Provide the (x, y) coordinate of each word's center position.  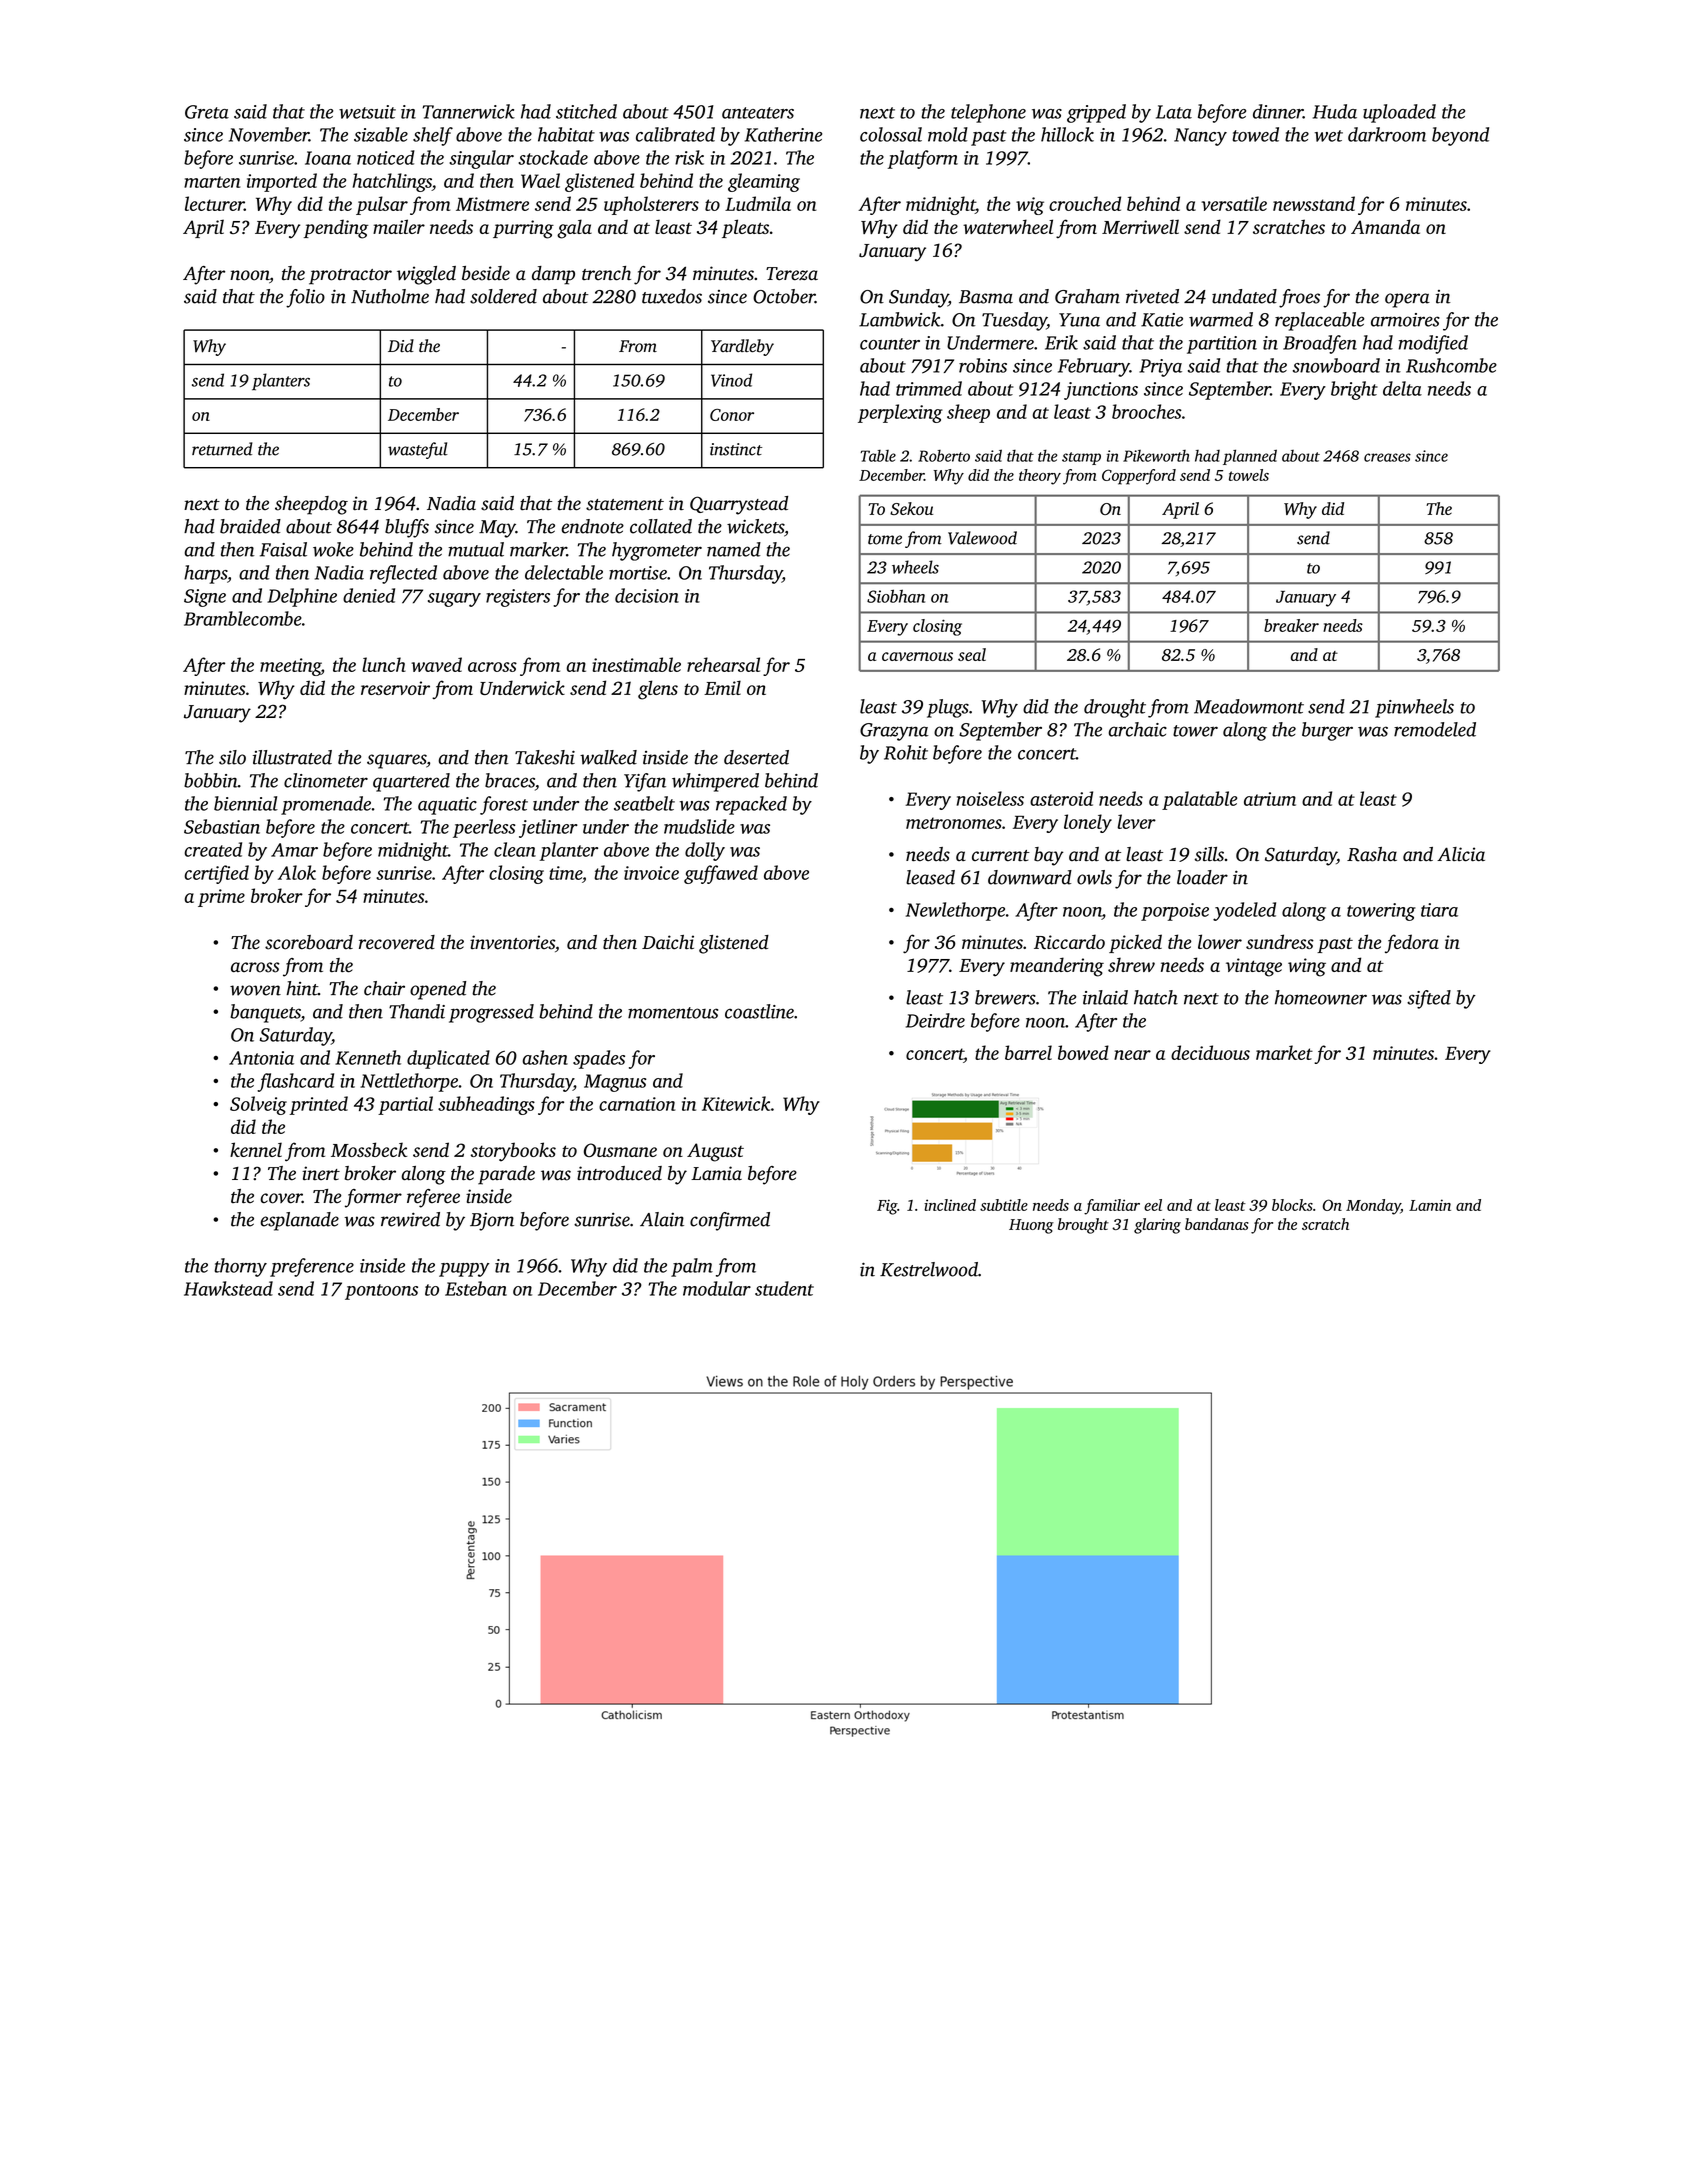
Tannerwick (469, 111)
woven (255, 990)
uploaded (1399, 113)
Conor (732, 415)
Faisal (283, 549)
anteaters (758, 113)
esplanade (299, 1221)
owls (1094, 877)
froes (1299, 298)
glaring (1157, 1226)
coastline (759, 1011)
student (784, 1288)
